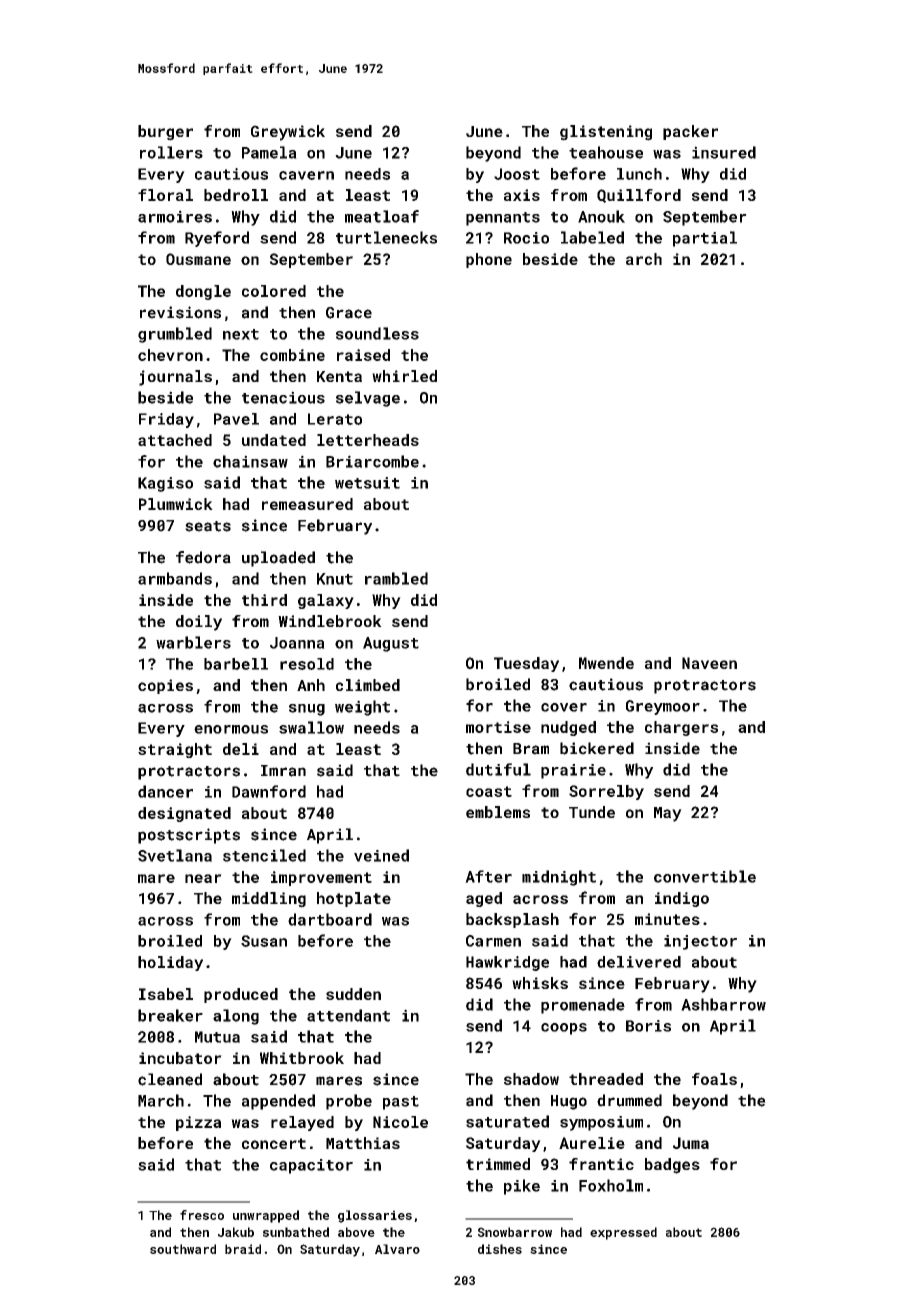 Image resolution: width=908 pixels, height=1316 pixels. Describe the element at coordinates (705, 876) in the screenshot. I see `convertible` at that location.
